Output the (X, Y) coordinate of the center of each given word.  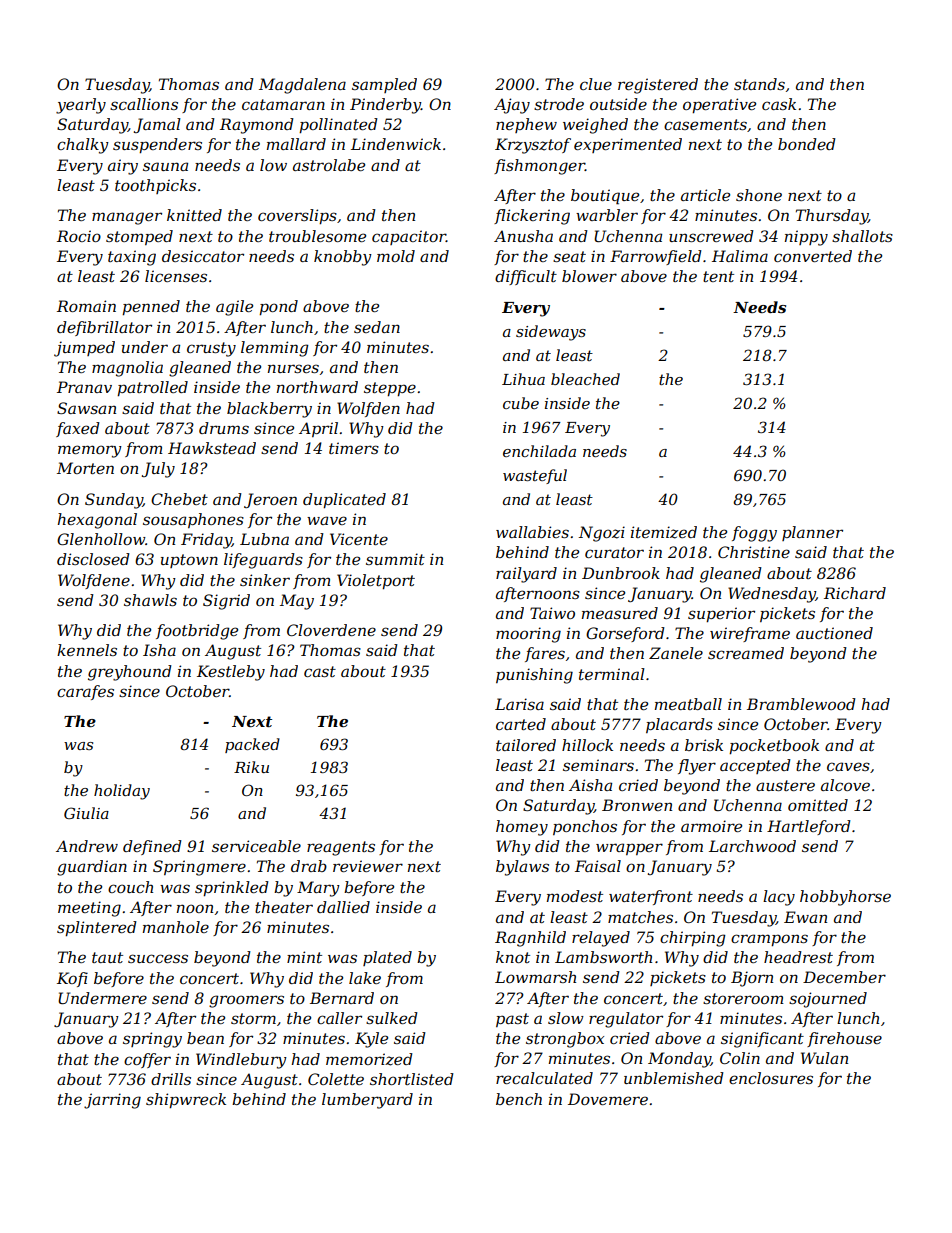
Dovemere (608, 1099)
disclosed (93, 559)
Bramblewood (801, 704)
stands (759, 84)
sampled (384, 85)
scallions (144, 104)
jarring (112, 1101)
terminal (612, 674)
